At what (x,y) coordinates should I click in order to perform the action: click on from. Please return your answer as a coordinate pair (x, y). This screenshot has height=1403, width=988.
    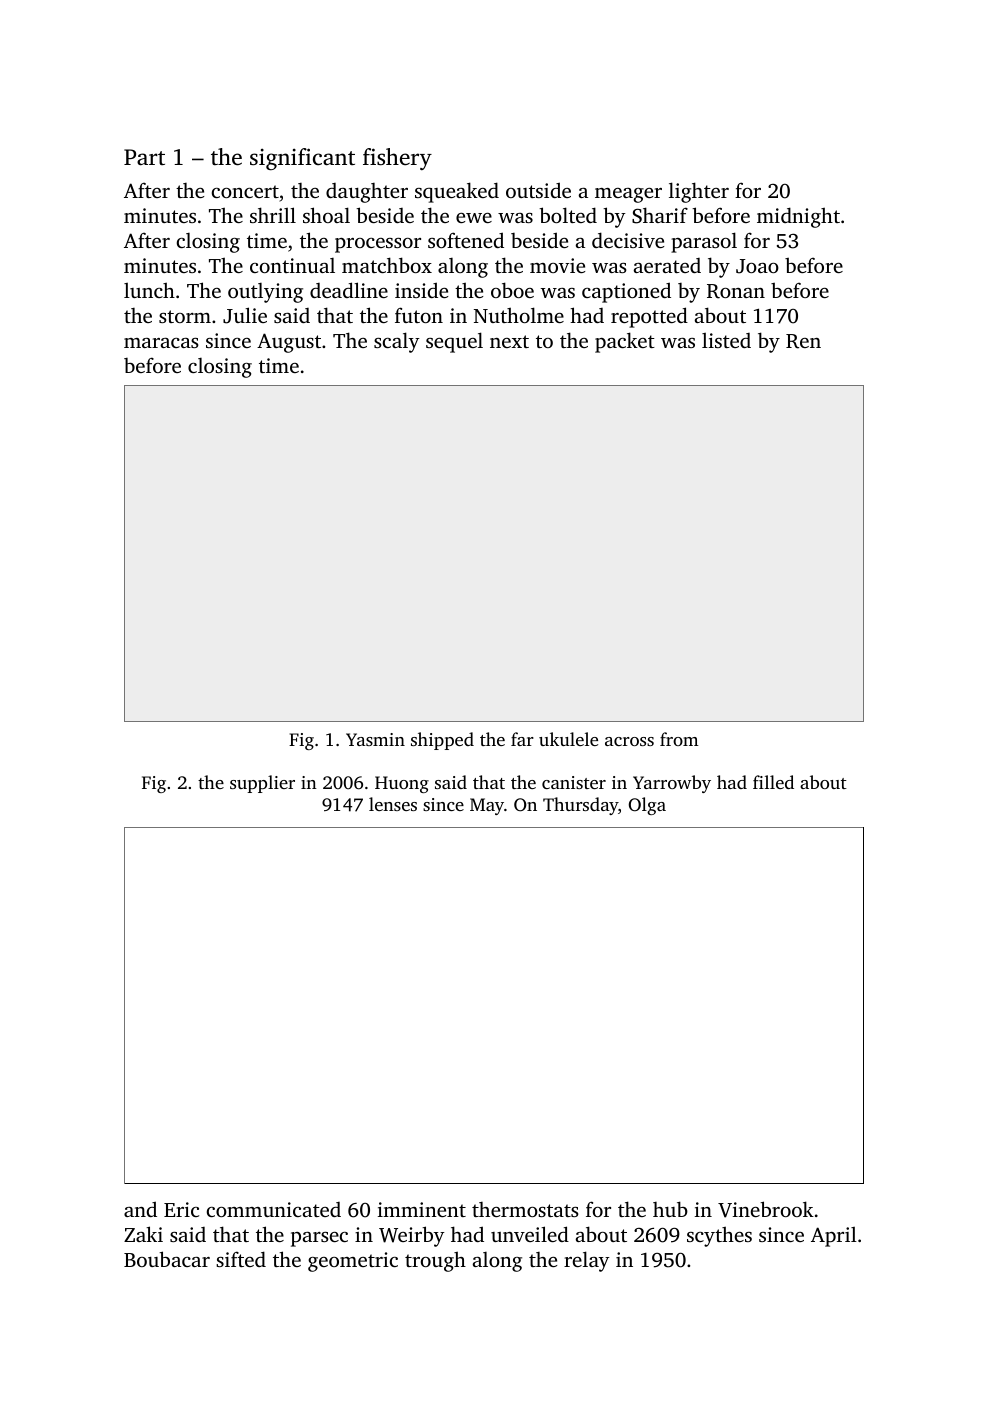
    Looking at the image, I should click on (679, 739).
